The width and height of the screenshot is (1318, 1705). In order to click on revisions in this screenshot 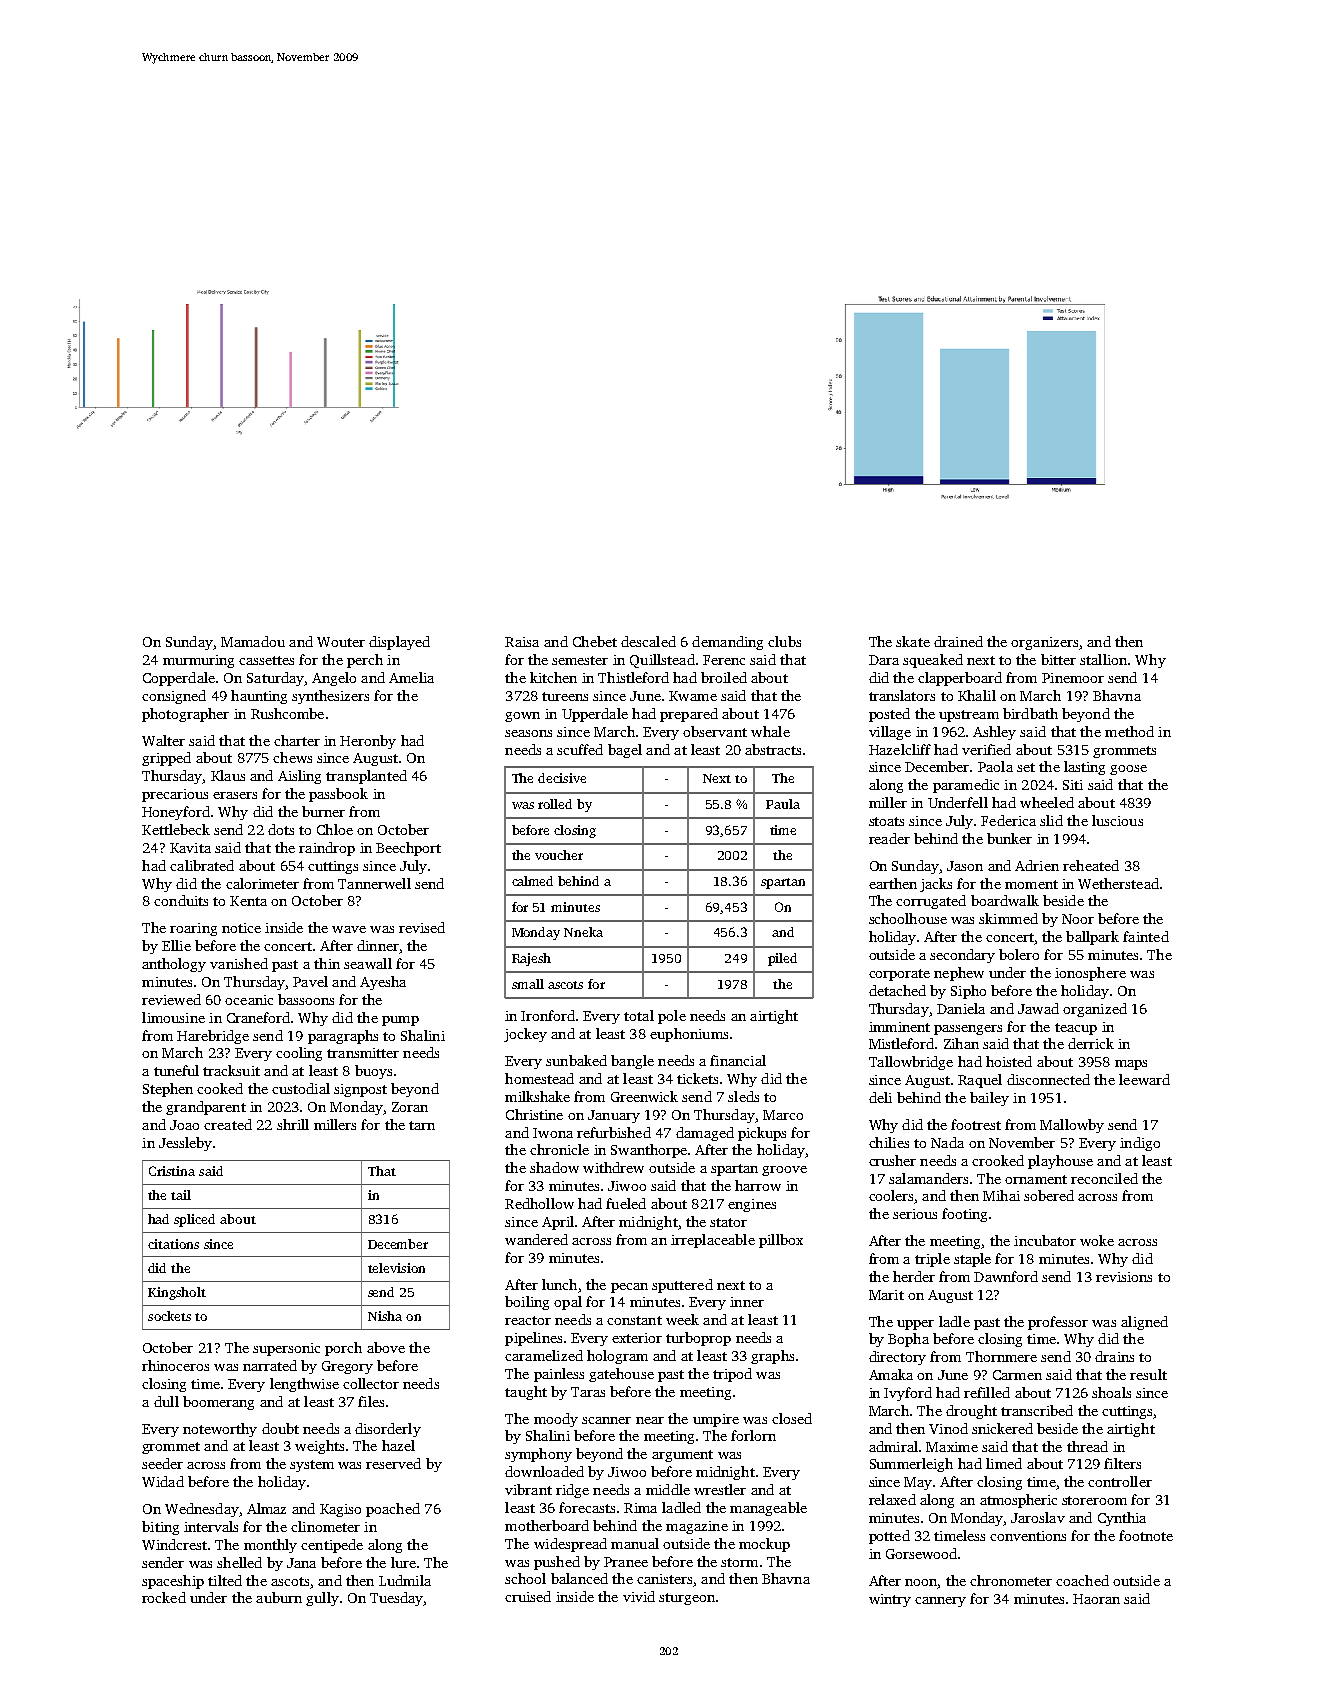, I will do `click(1124, 1277)`.
